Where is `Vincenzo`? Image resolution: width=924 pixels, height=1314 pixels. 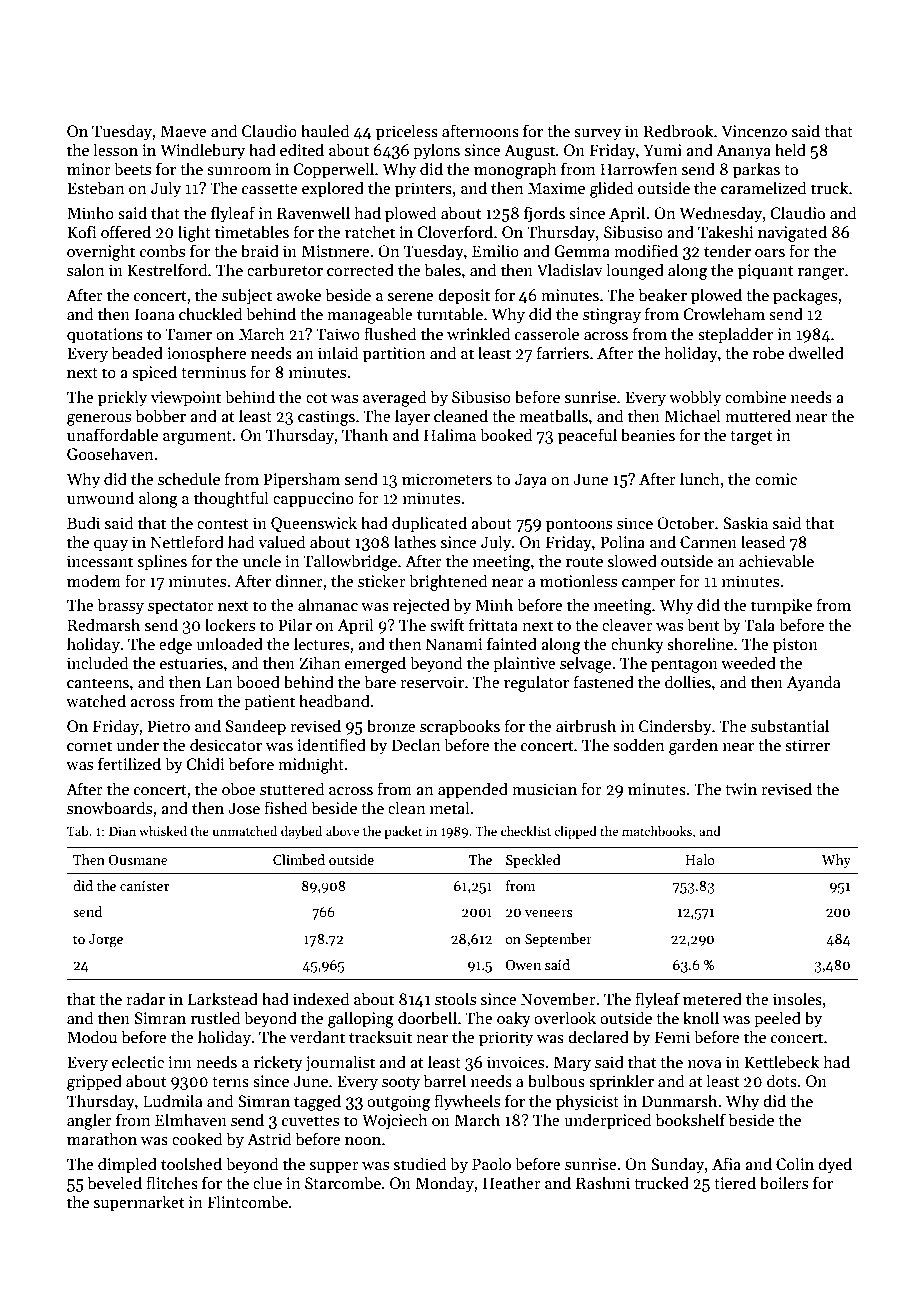 Vincenzo is located at coordinates (754, 131).
